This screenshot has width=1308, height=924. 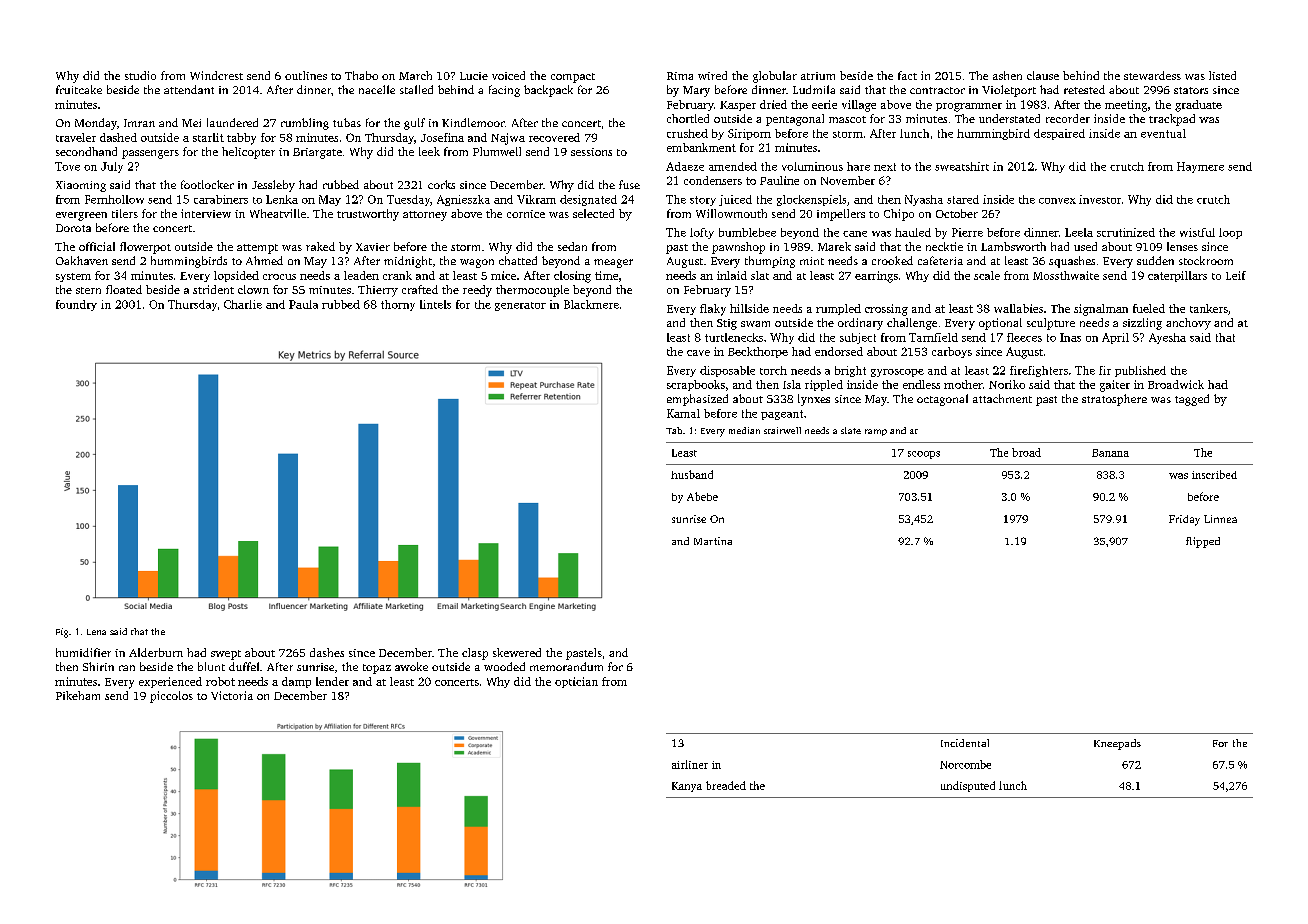 What do you see at coordinates (576, 682) in the screenshot?
I see `optician` at bounding box center [576, 682].
